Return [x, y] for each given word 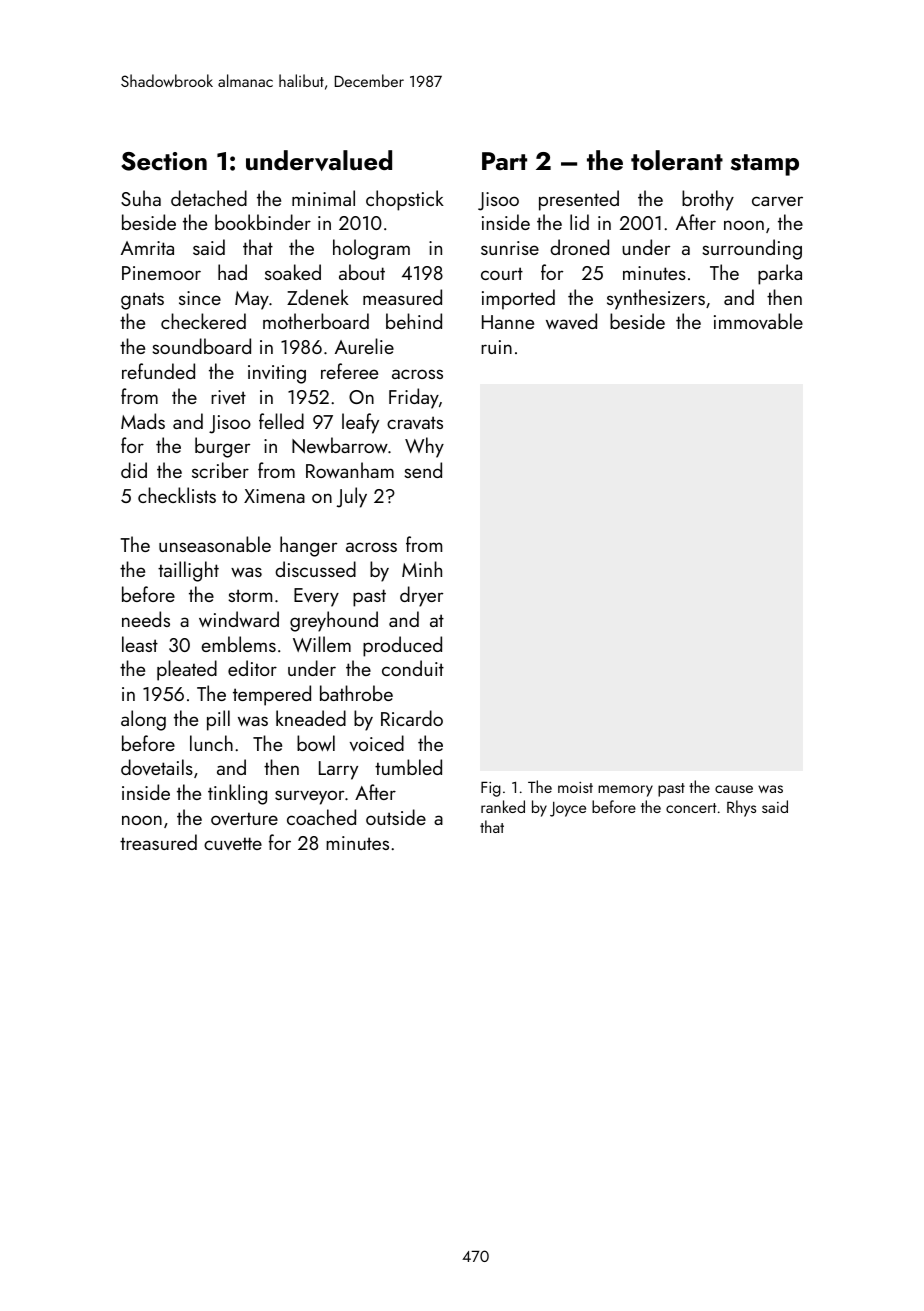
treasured [158, 842]
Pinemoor [161, 273]
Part [504, 161]
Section [164, 161]
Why [424, 447]
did [134, 470]
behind [414, 321]
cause [734, 789]
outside [396, 817]
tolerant [677, 160]
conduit [413, 668]
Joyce [568, 809]
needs [146, 619]
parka [780, 274]
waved [571, 321]
